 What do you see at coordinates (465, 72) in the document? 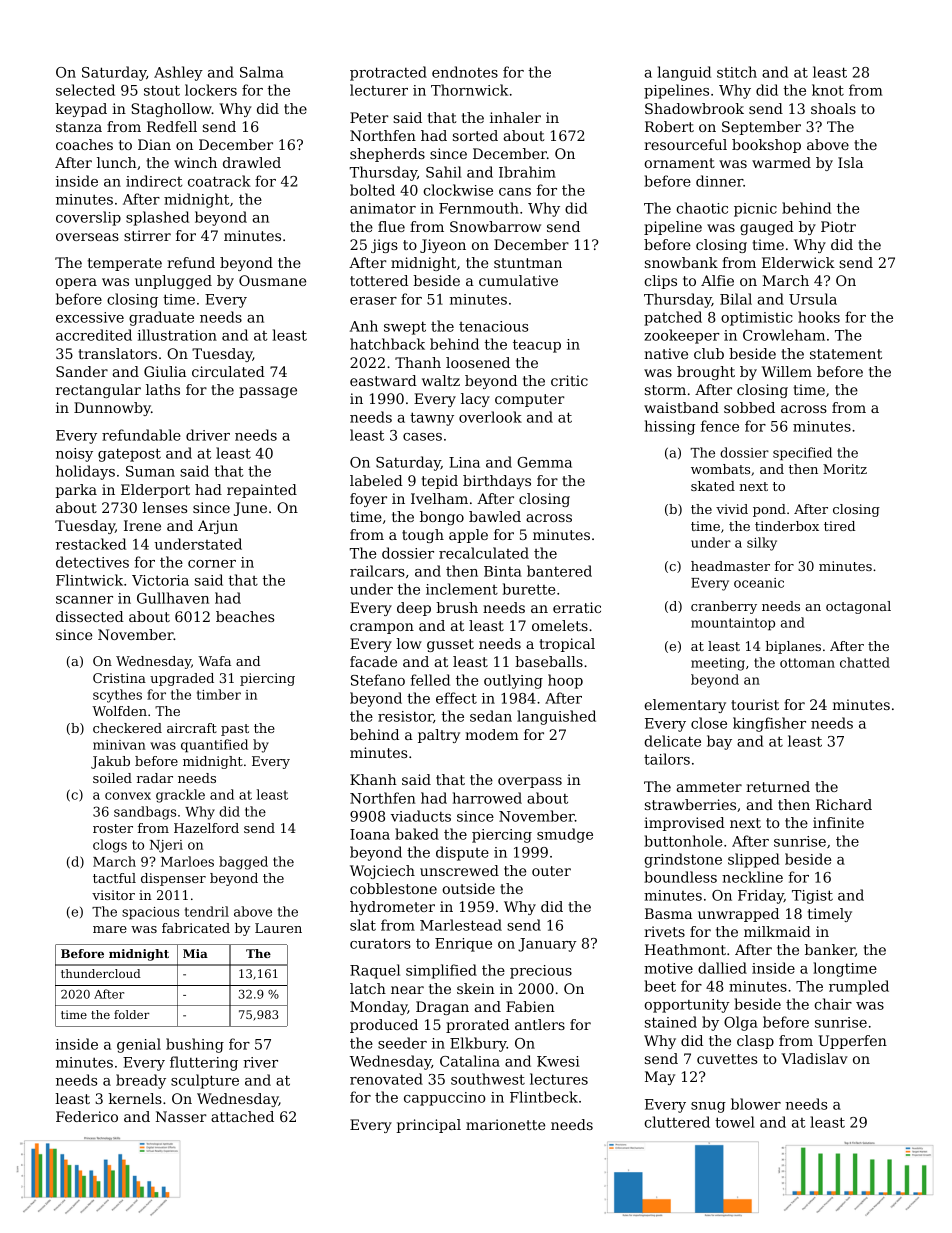
I see `endnotes` at bounding box center [465, 72].
